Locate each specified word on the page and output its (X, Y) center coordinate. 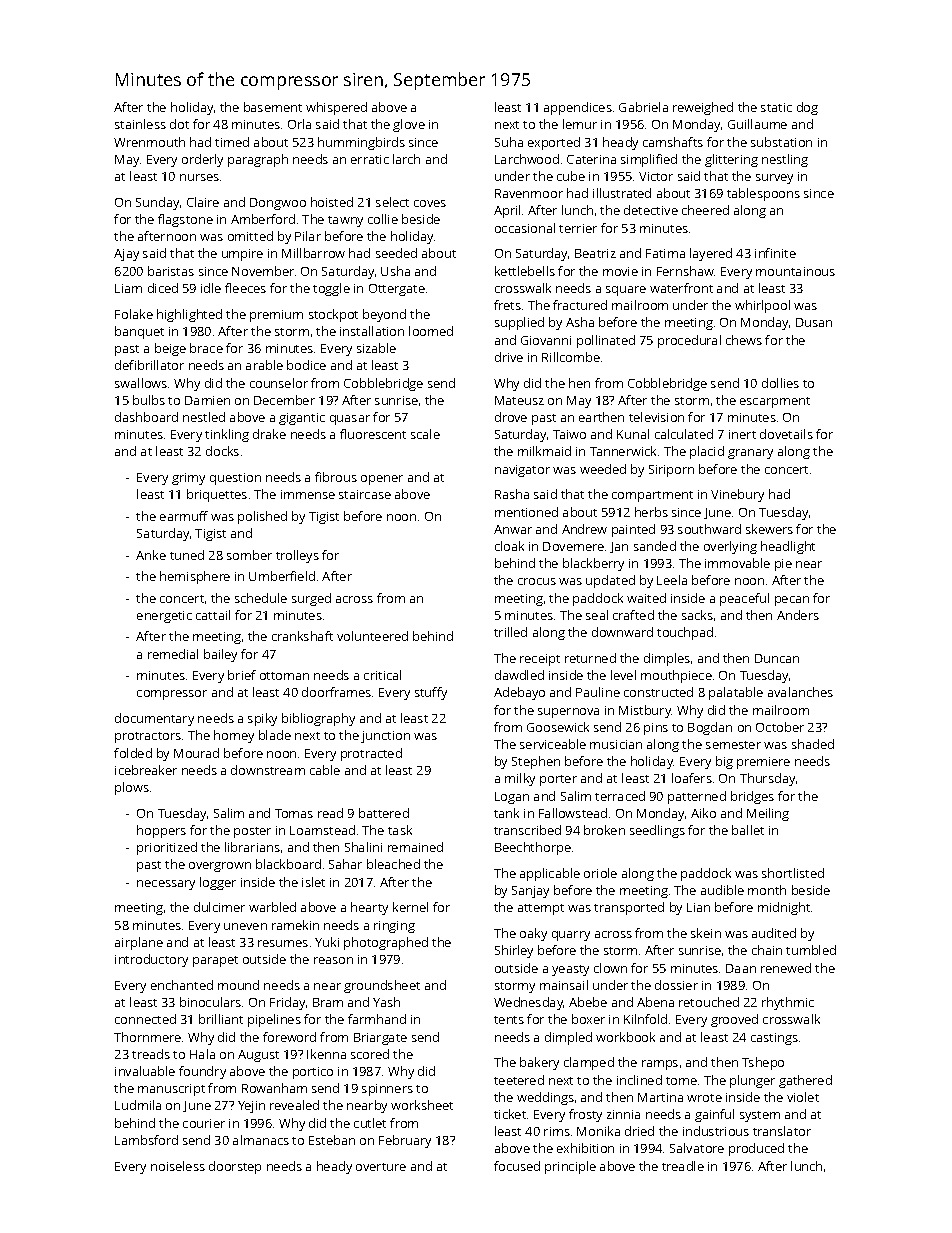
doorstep (235, 1167)
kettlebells (525, 271)
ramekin (295, 925)
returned (590, 658)
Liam (128, 288)
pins (656, 729)
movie (620, 271)
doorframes (336, 692)
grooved (734, 1020)
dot (179, 124)
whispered (336, 108)
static (776, 107)
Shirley (514, 951)
